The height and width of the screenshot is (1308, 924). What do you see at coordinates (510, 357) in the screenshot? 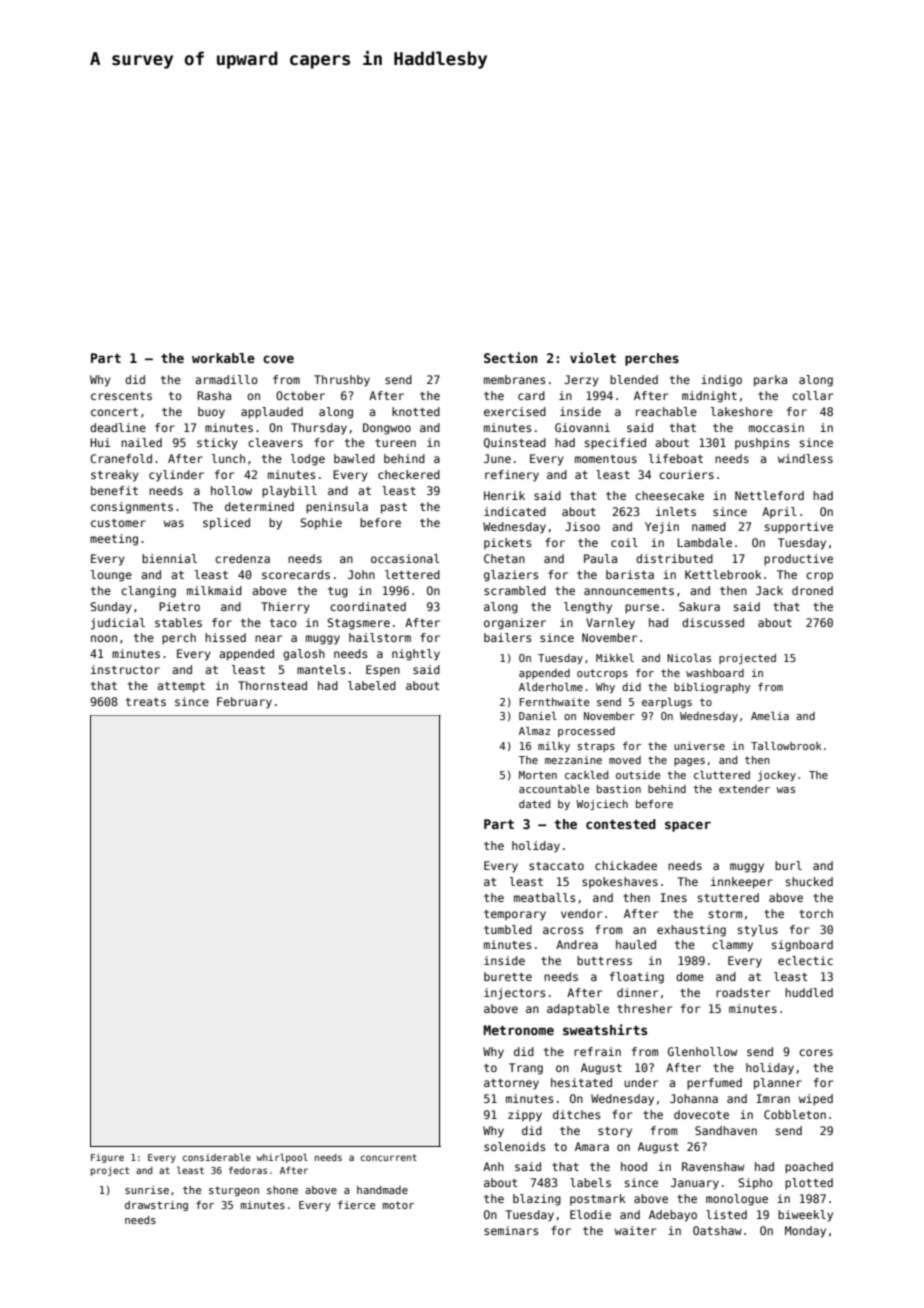
I see `Section` at bounding box center [510, 357].
